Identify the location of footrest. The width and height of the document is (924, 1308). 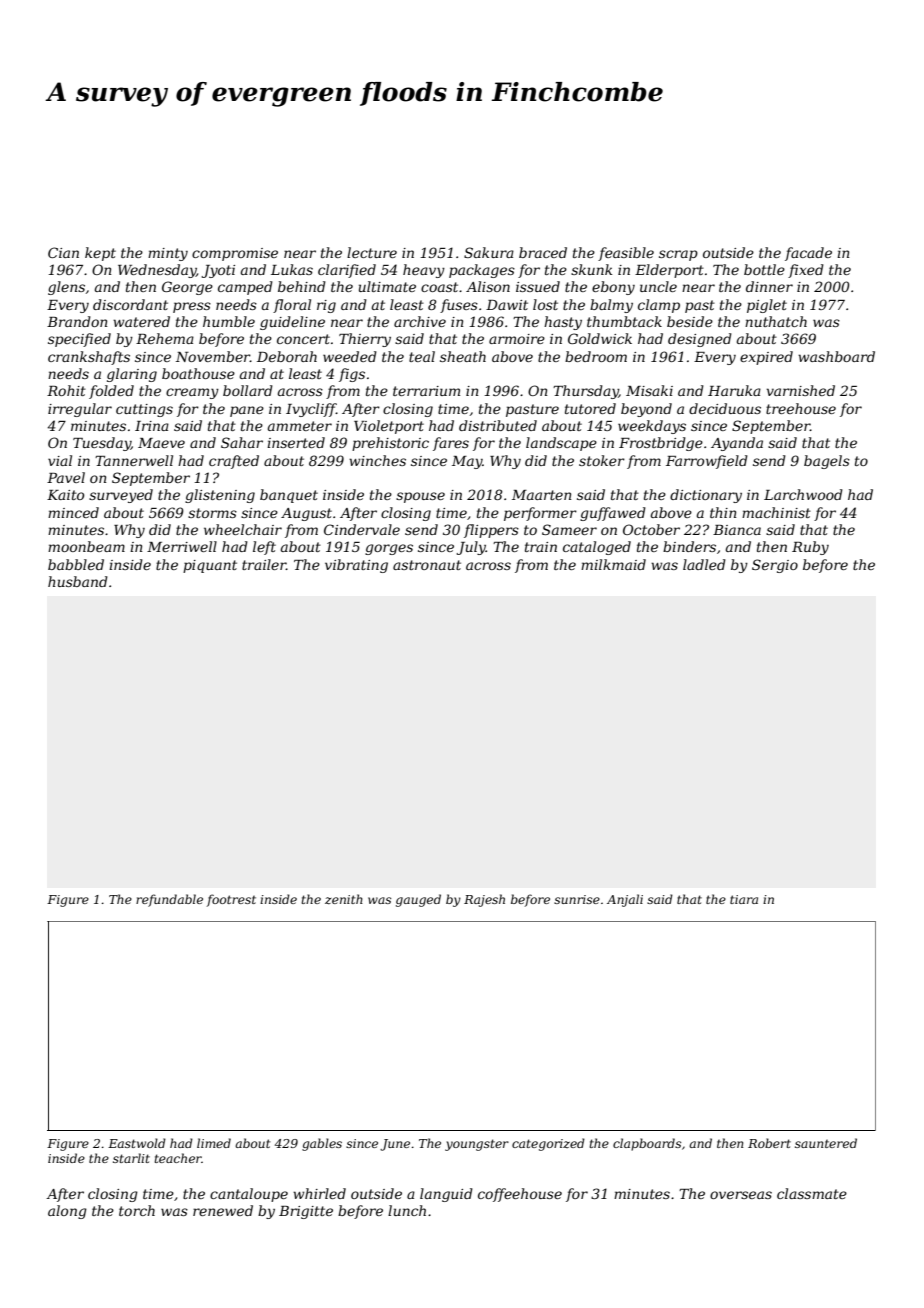
(231, 900).
